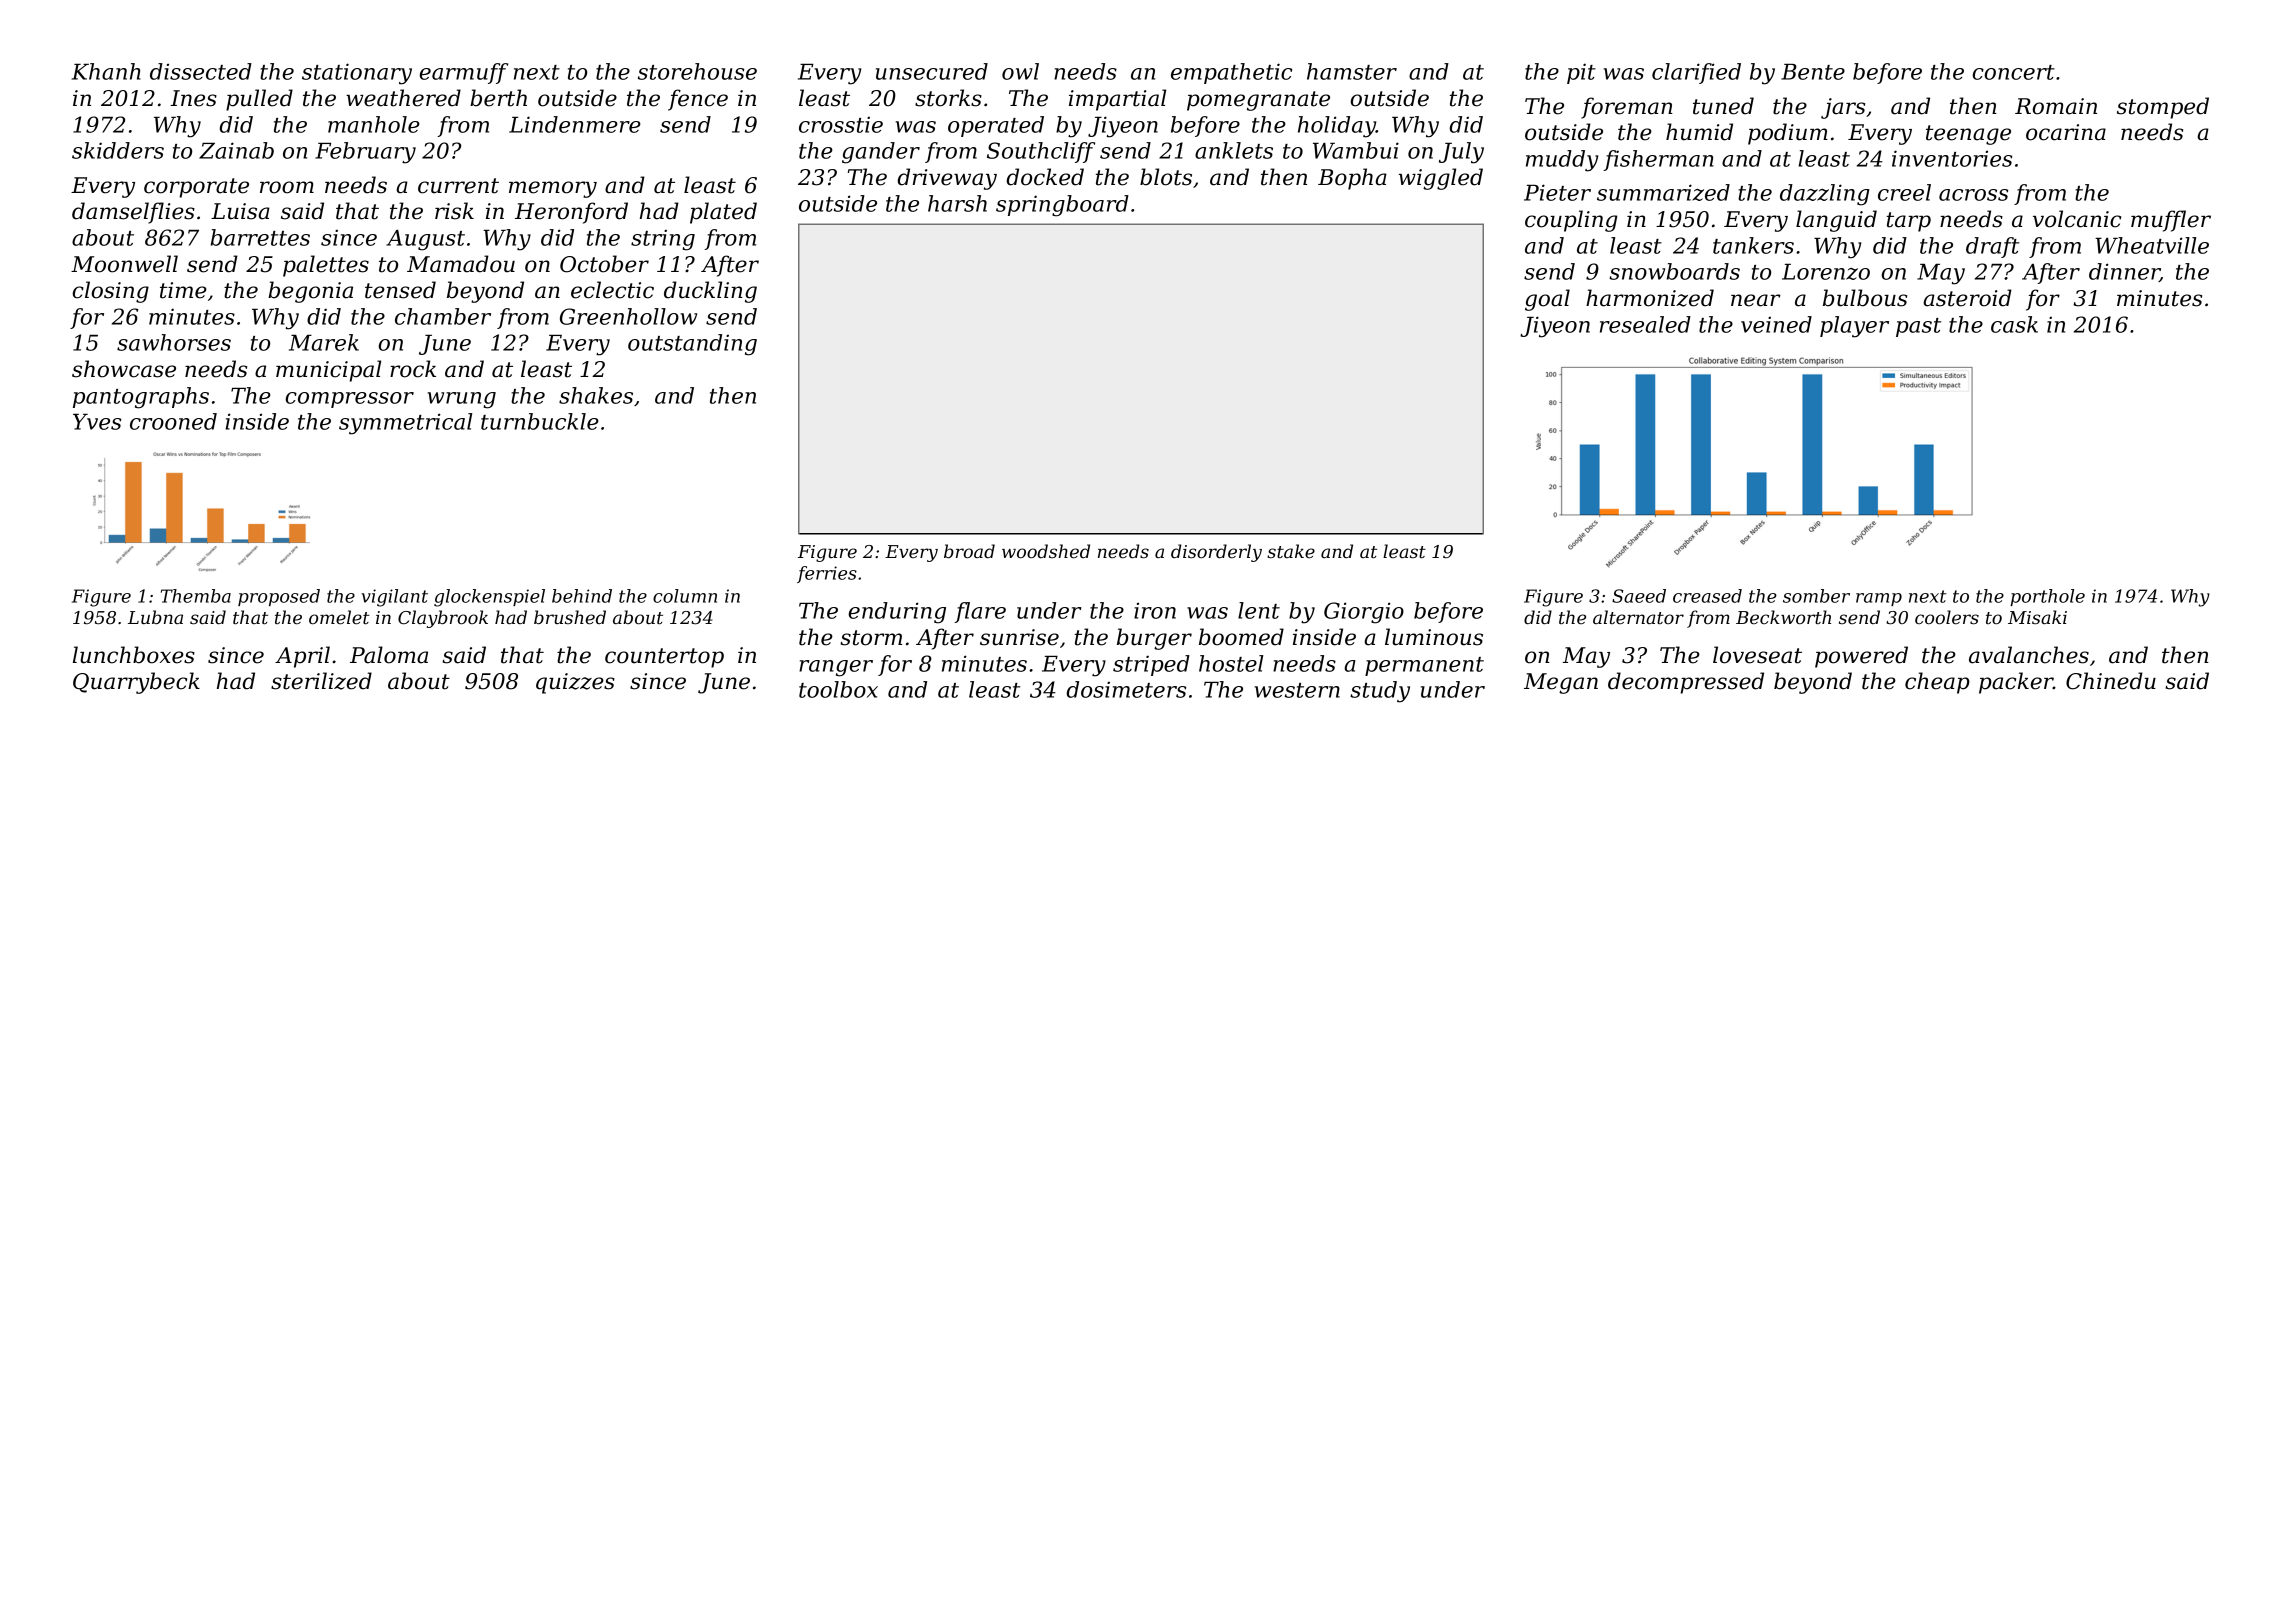 The width and height of the image is (2282, 1614). What do you see at coordinates (2047, 597) in the image?
I see `porthole` at bounding box center [2047, 597].
